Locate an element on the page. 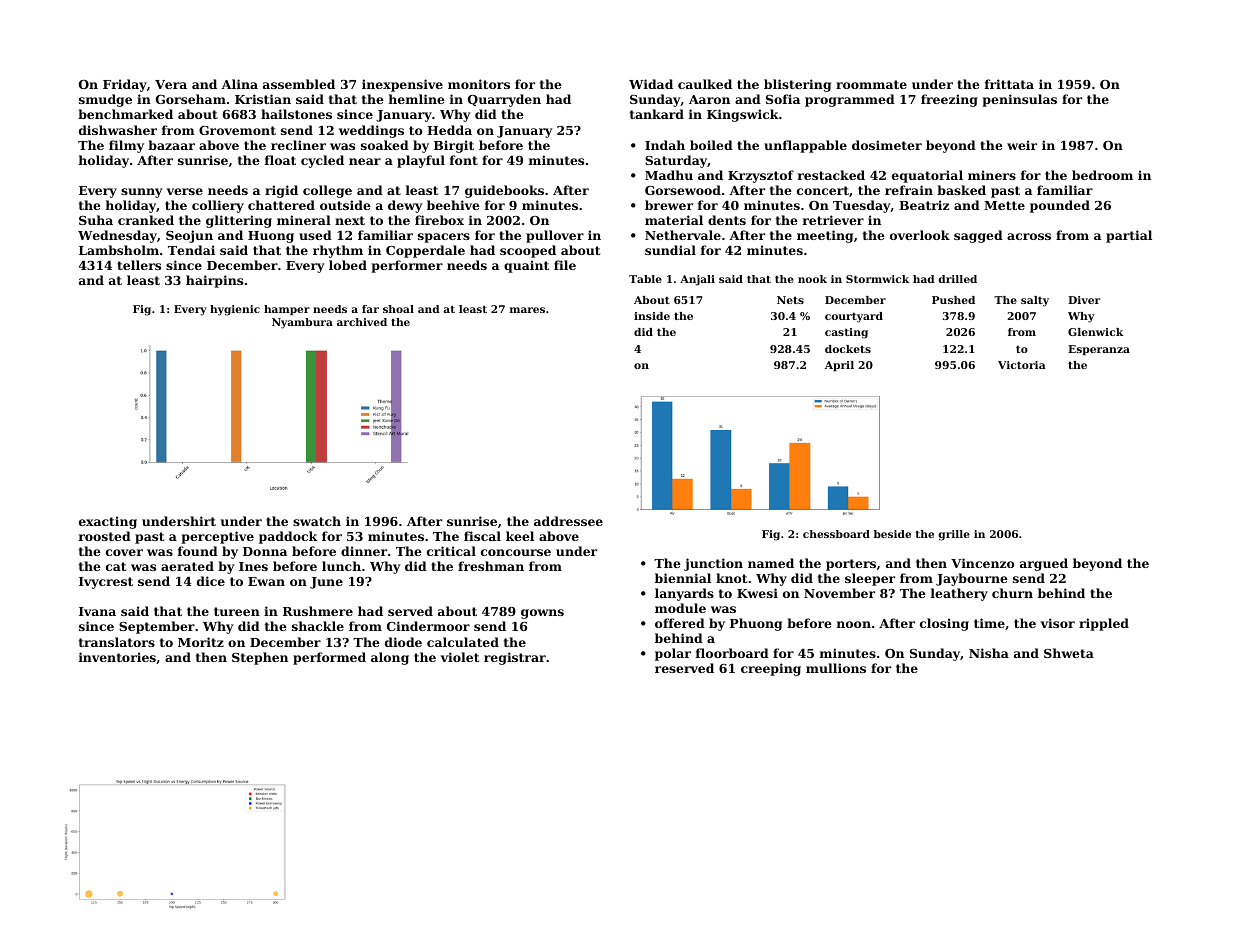 This document has height=952, width=1233. addressee is located at coordinates (568, 521).
